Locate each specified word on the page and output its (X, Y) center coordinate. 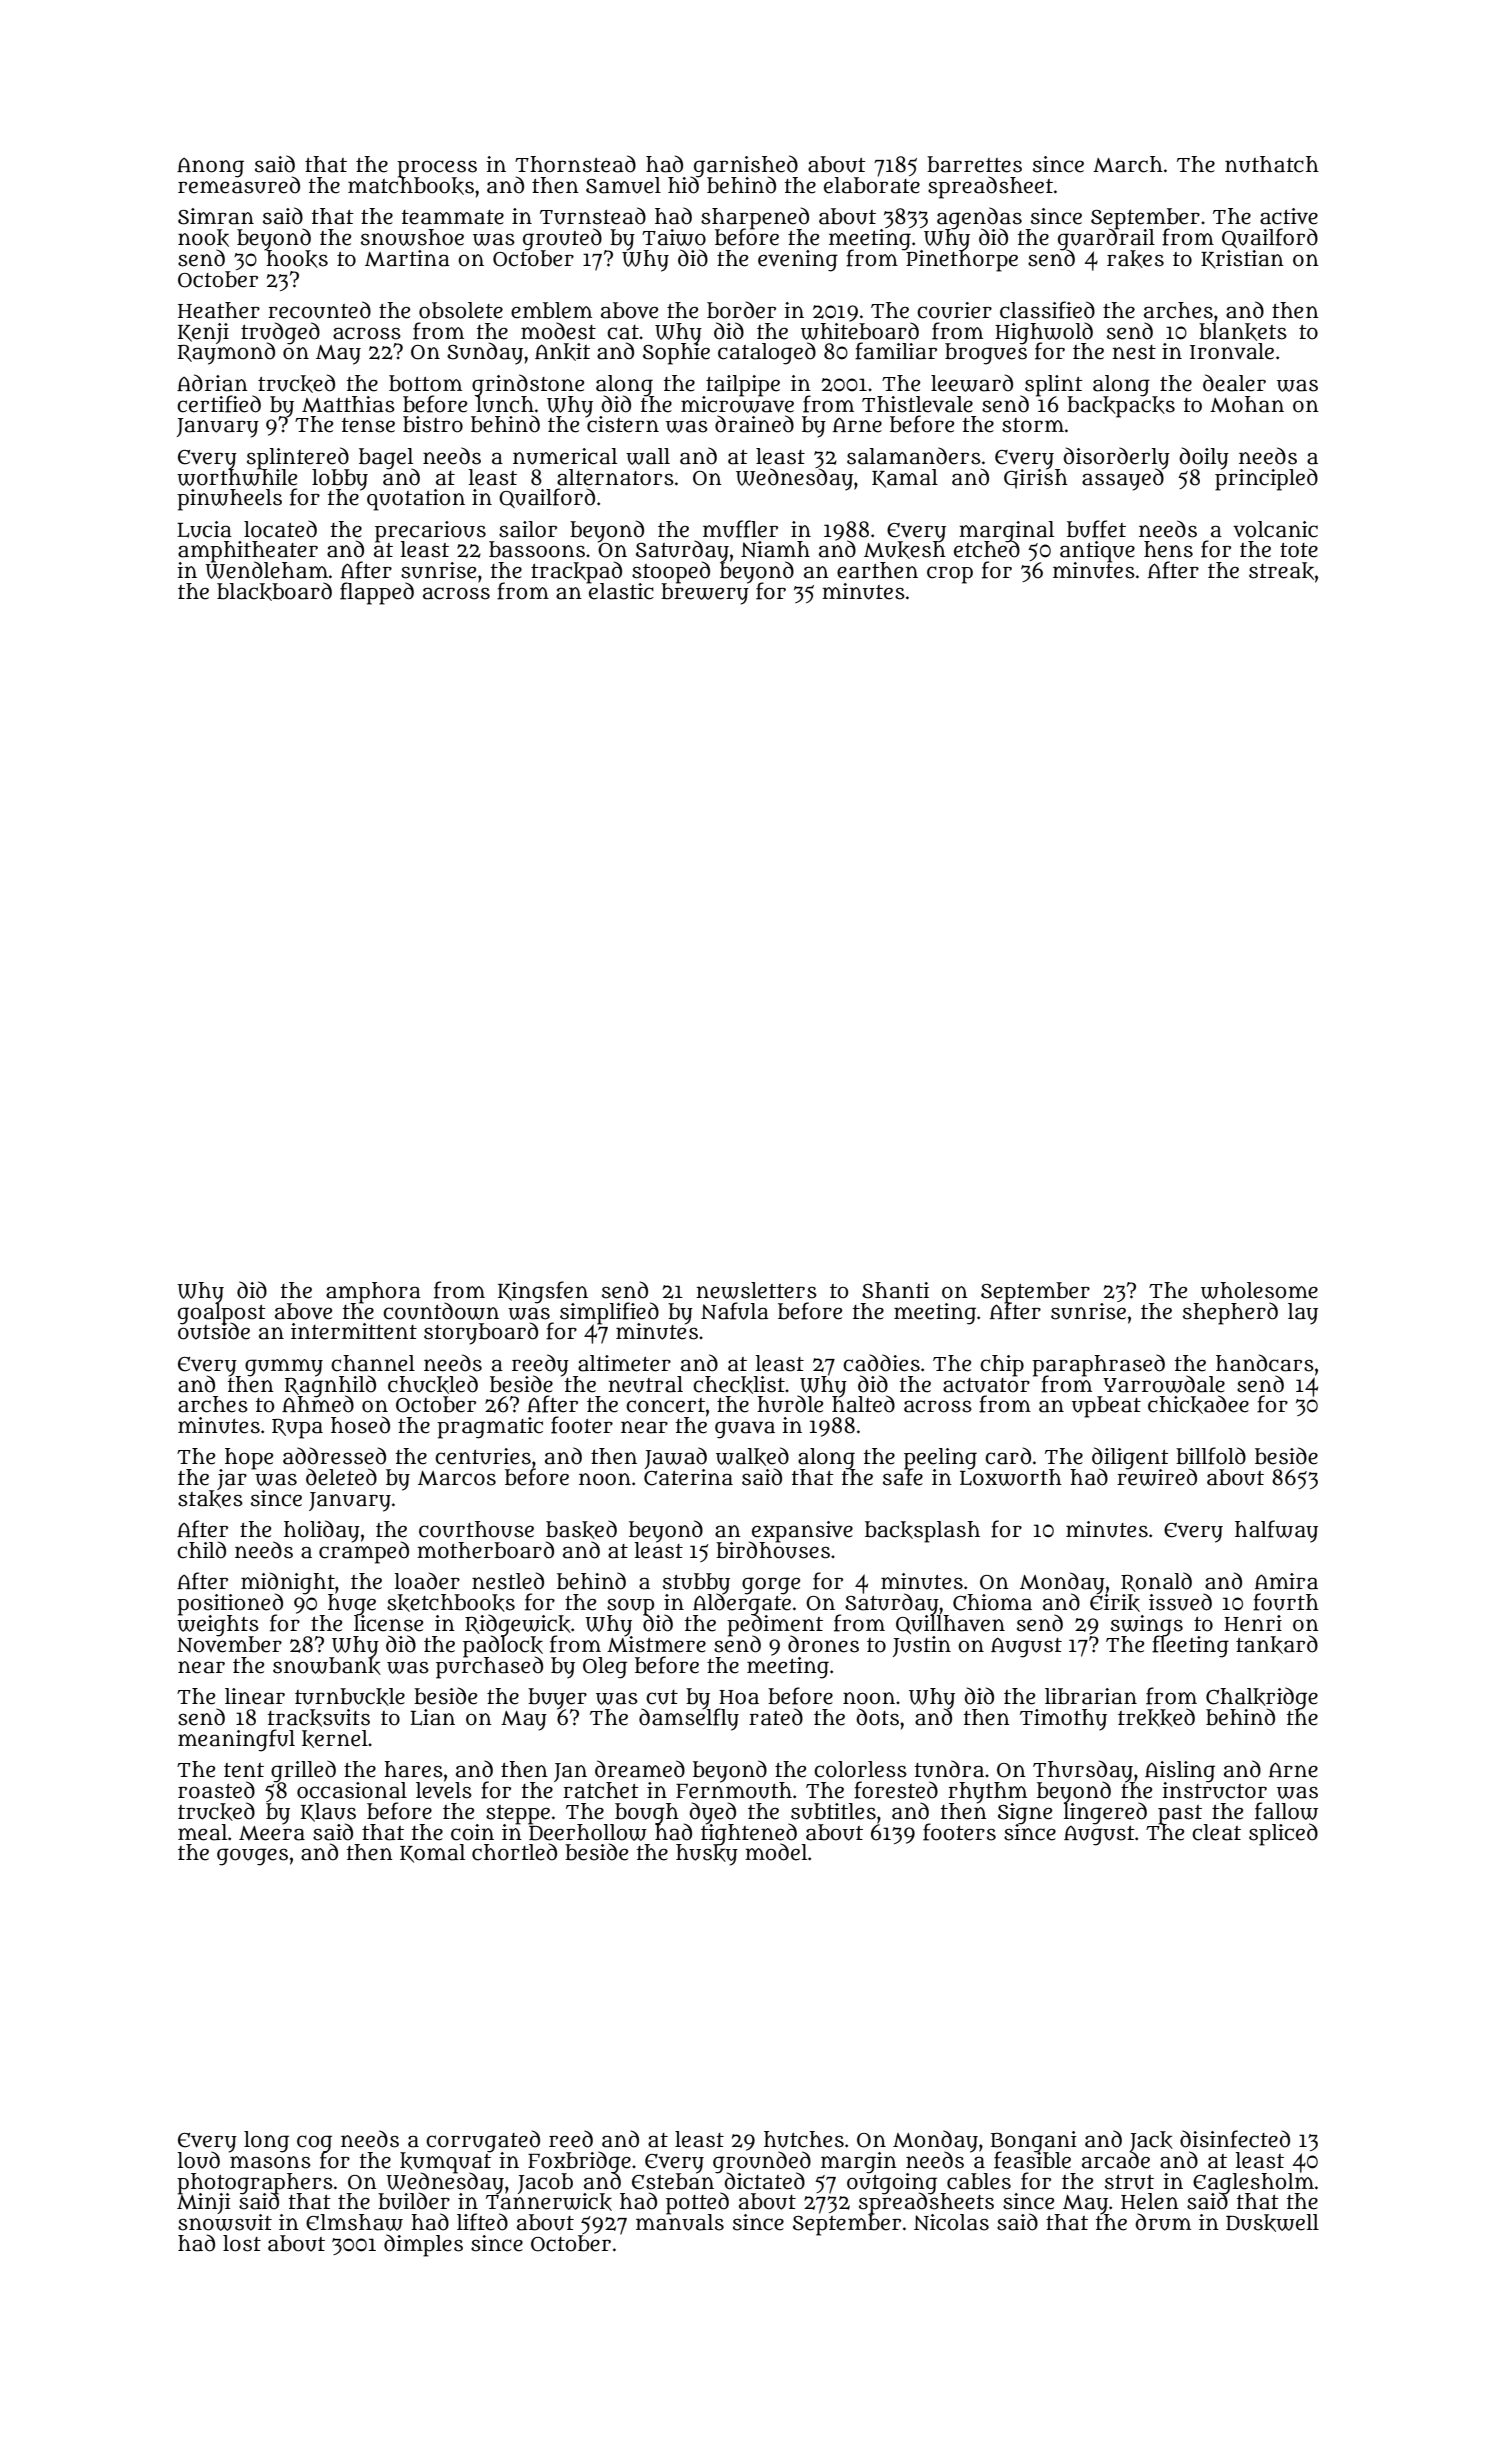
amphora (373, 1292)
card (1008, 1456)
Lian (432, 1717)
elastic (620, 591)
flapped (377, 593)
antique (1097, 551)
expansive (802, 1531)
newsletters (756, 1290)
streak (1281, 571)
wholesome (1259, 1290)
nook (203, 238)
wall (648, 456)
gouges (252, 1857)
